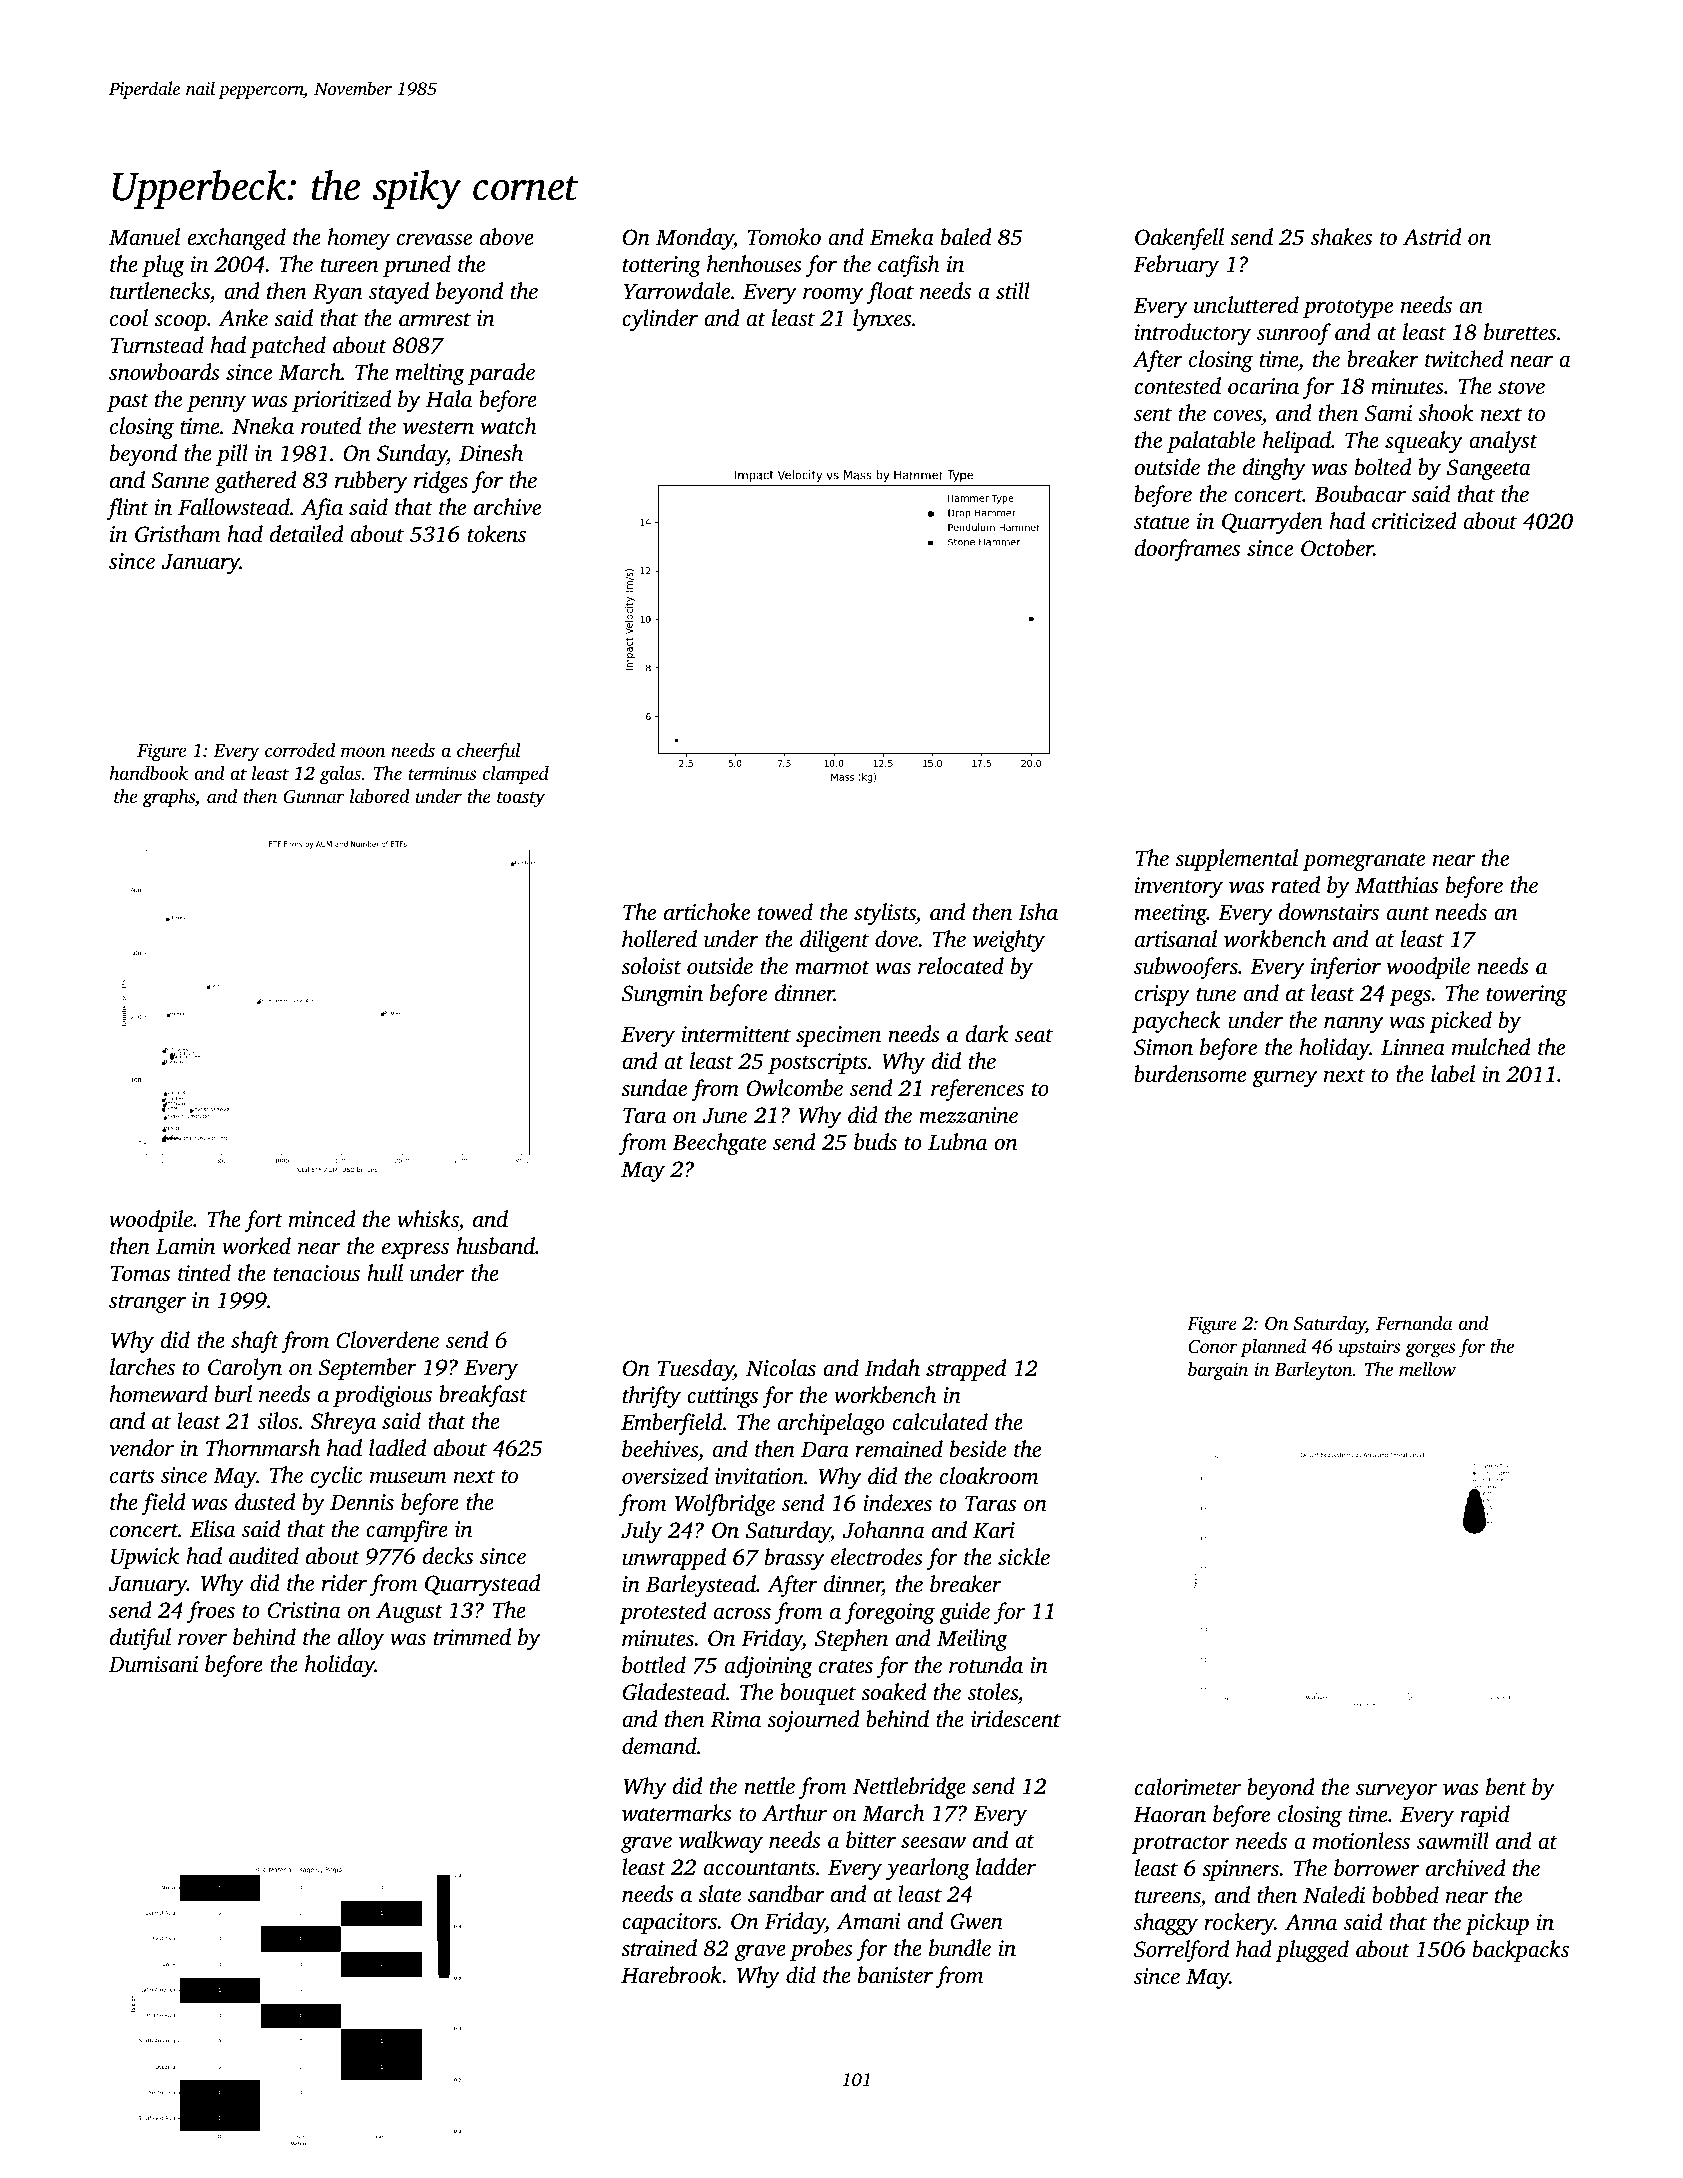  I want to click on analyst, so click(1503, 442).
